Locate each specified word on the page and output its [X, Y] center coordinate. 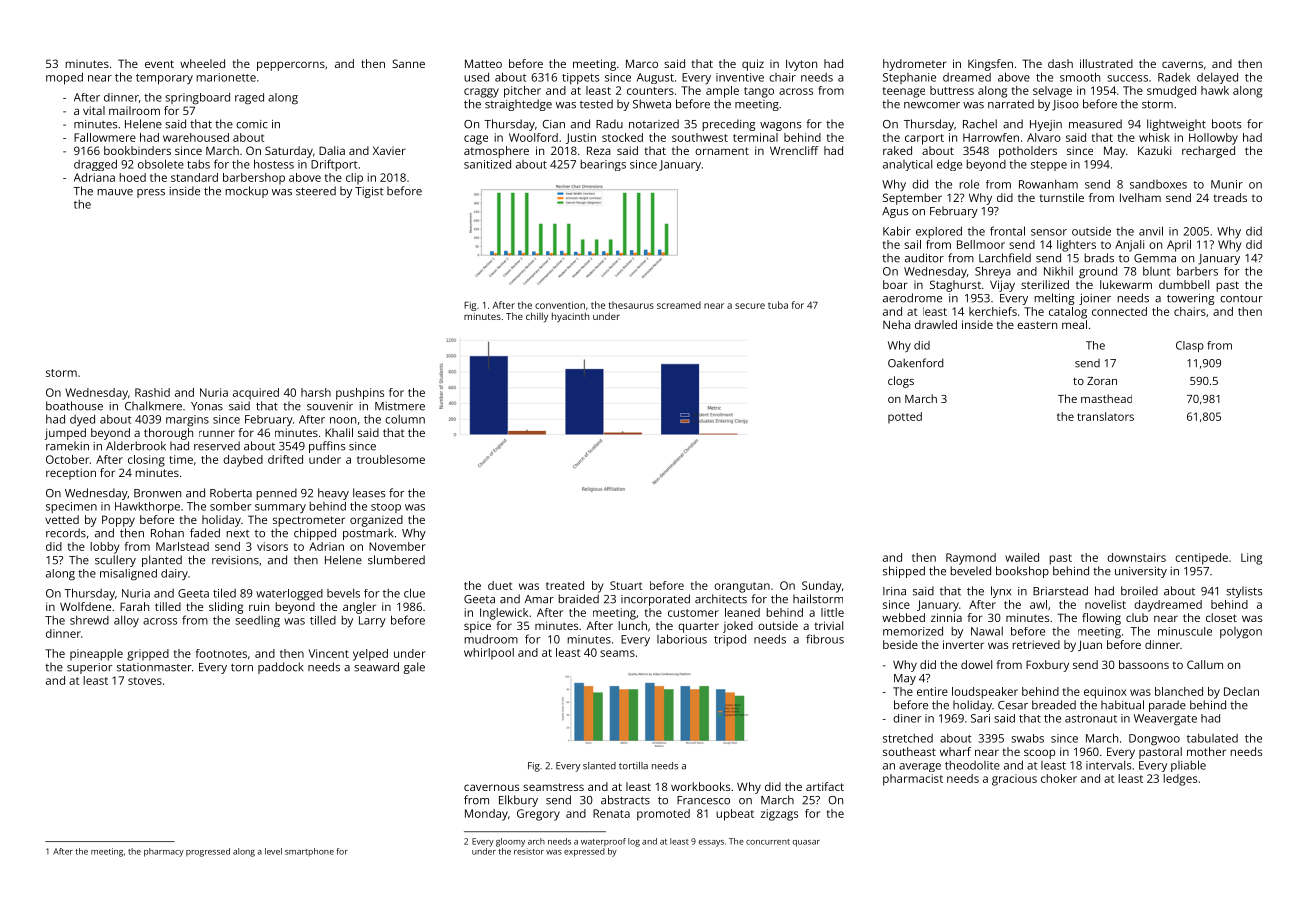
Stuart [626, 585]
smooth [1080, 77]
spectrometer [309, 521]
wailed [1022, 557]
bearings [603, 165]
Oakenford [916, 363]
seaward [376, 667]
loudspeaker [985, 693]
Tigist [369, 192]
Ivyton [801, 65]
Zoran [1102, 381]
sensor [1049, 232]
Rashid [152, 392]
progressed [208, 852]
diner [907, 718]
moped [64, 78]
